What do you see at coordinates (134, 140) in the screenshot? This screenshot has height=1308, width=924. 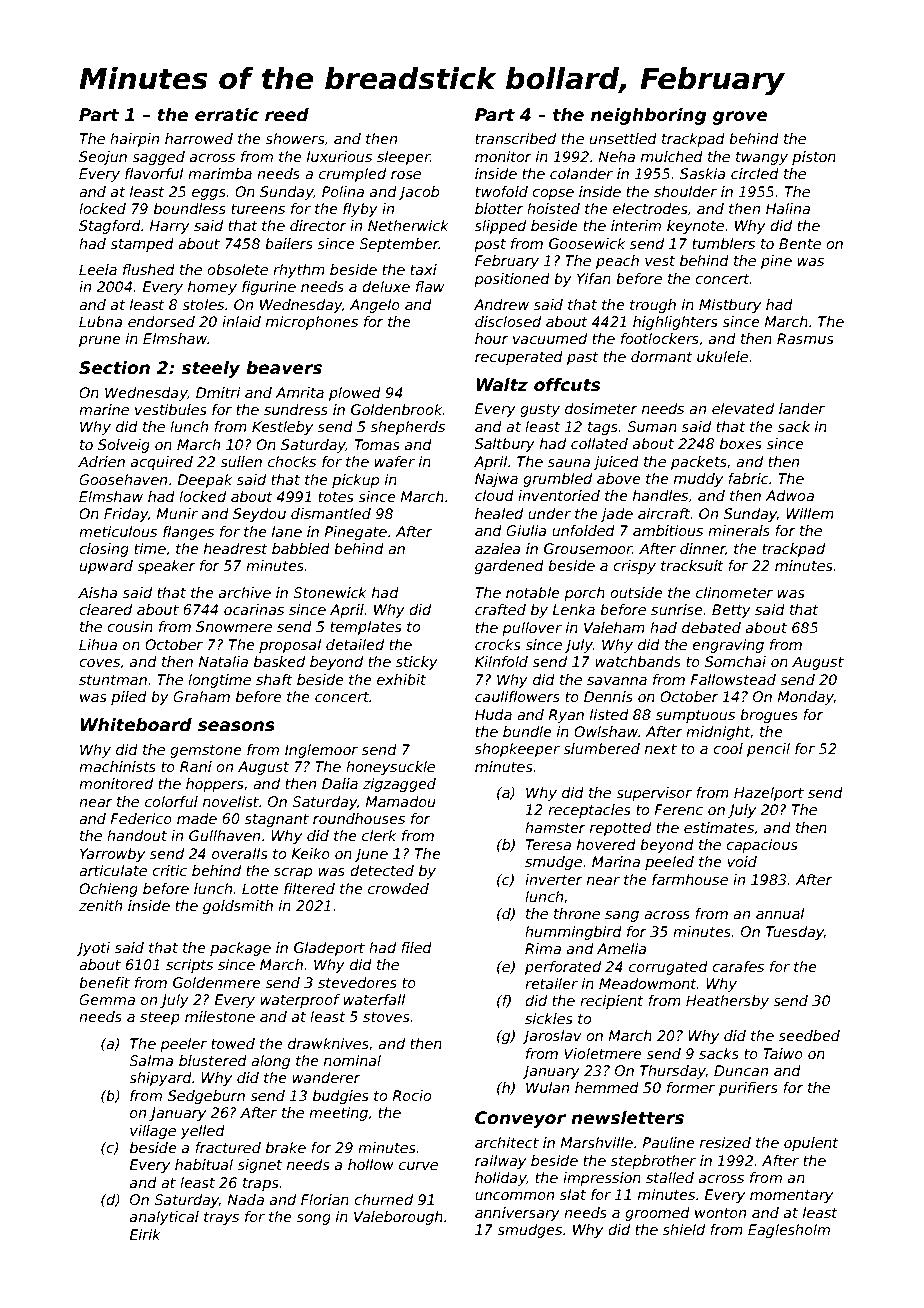 I see `hairpin` at bounding box center [134, 140].
